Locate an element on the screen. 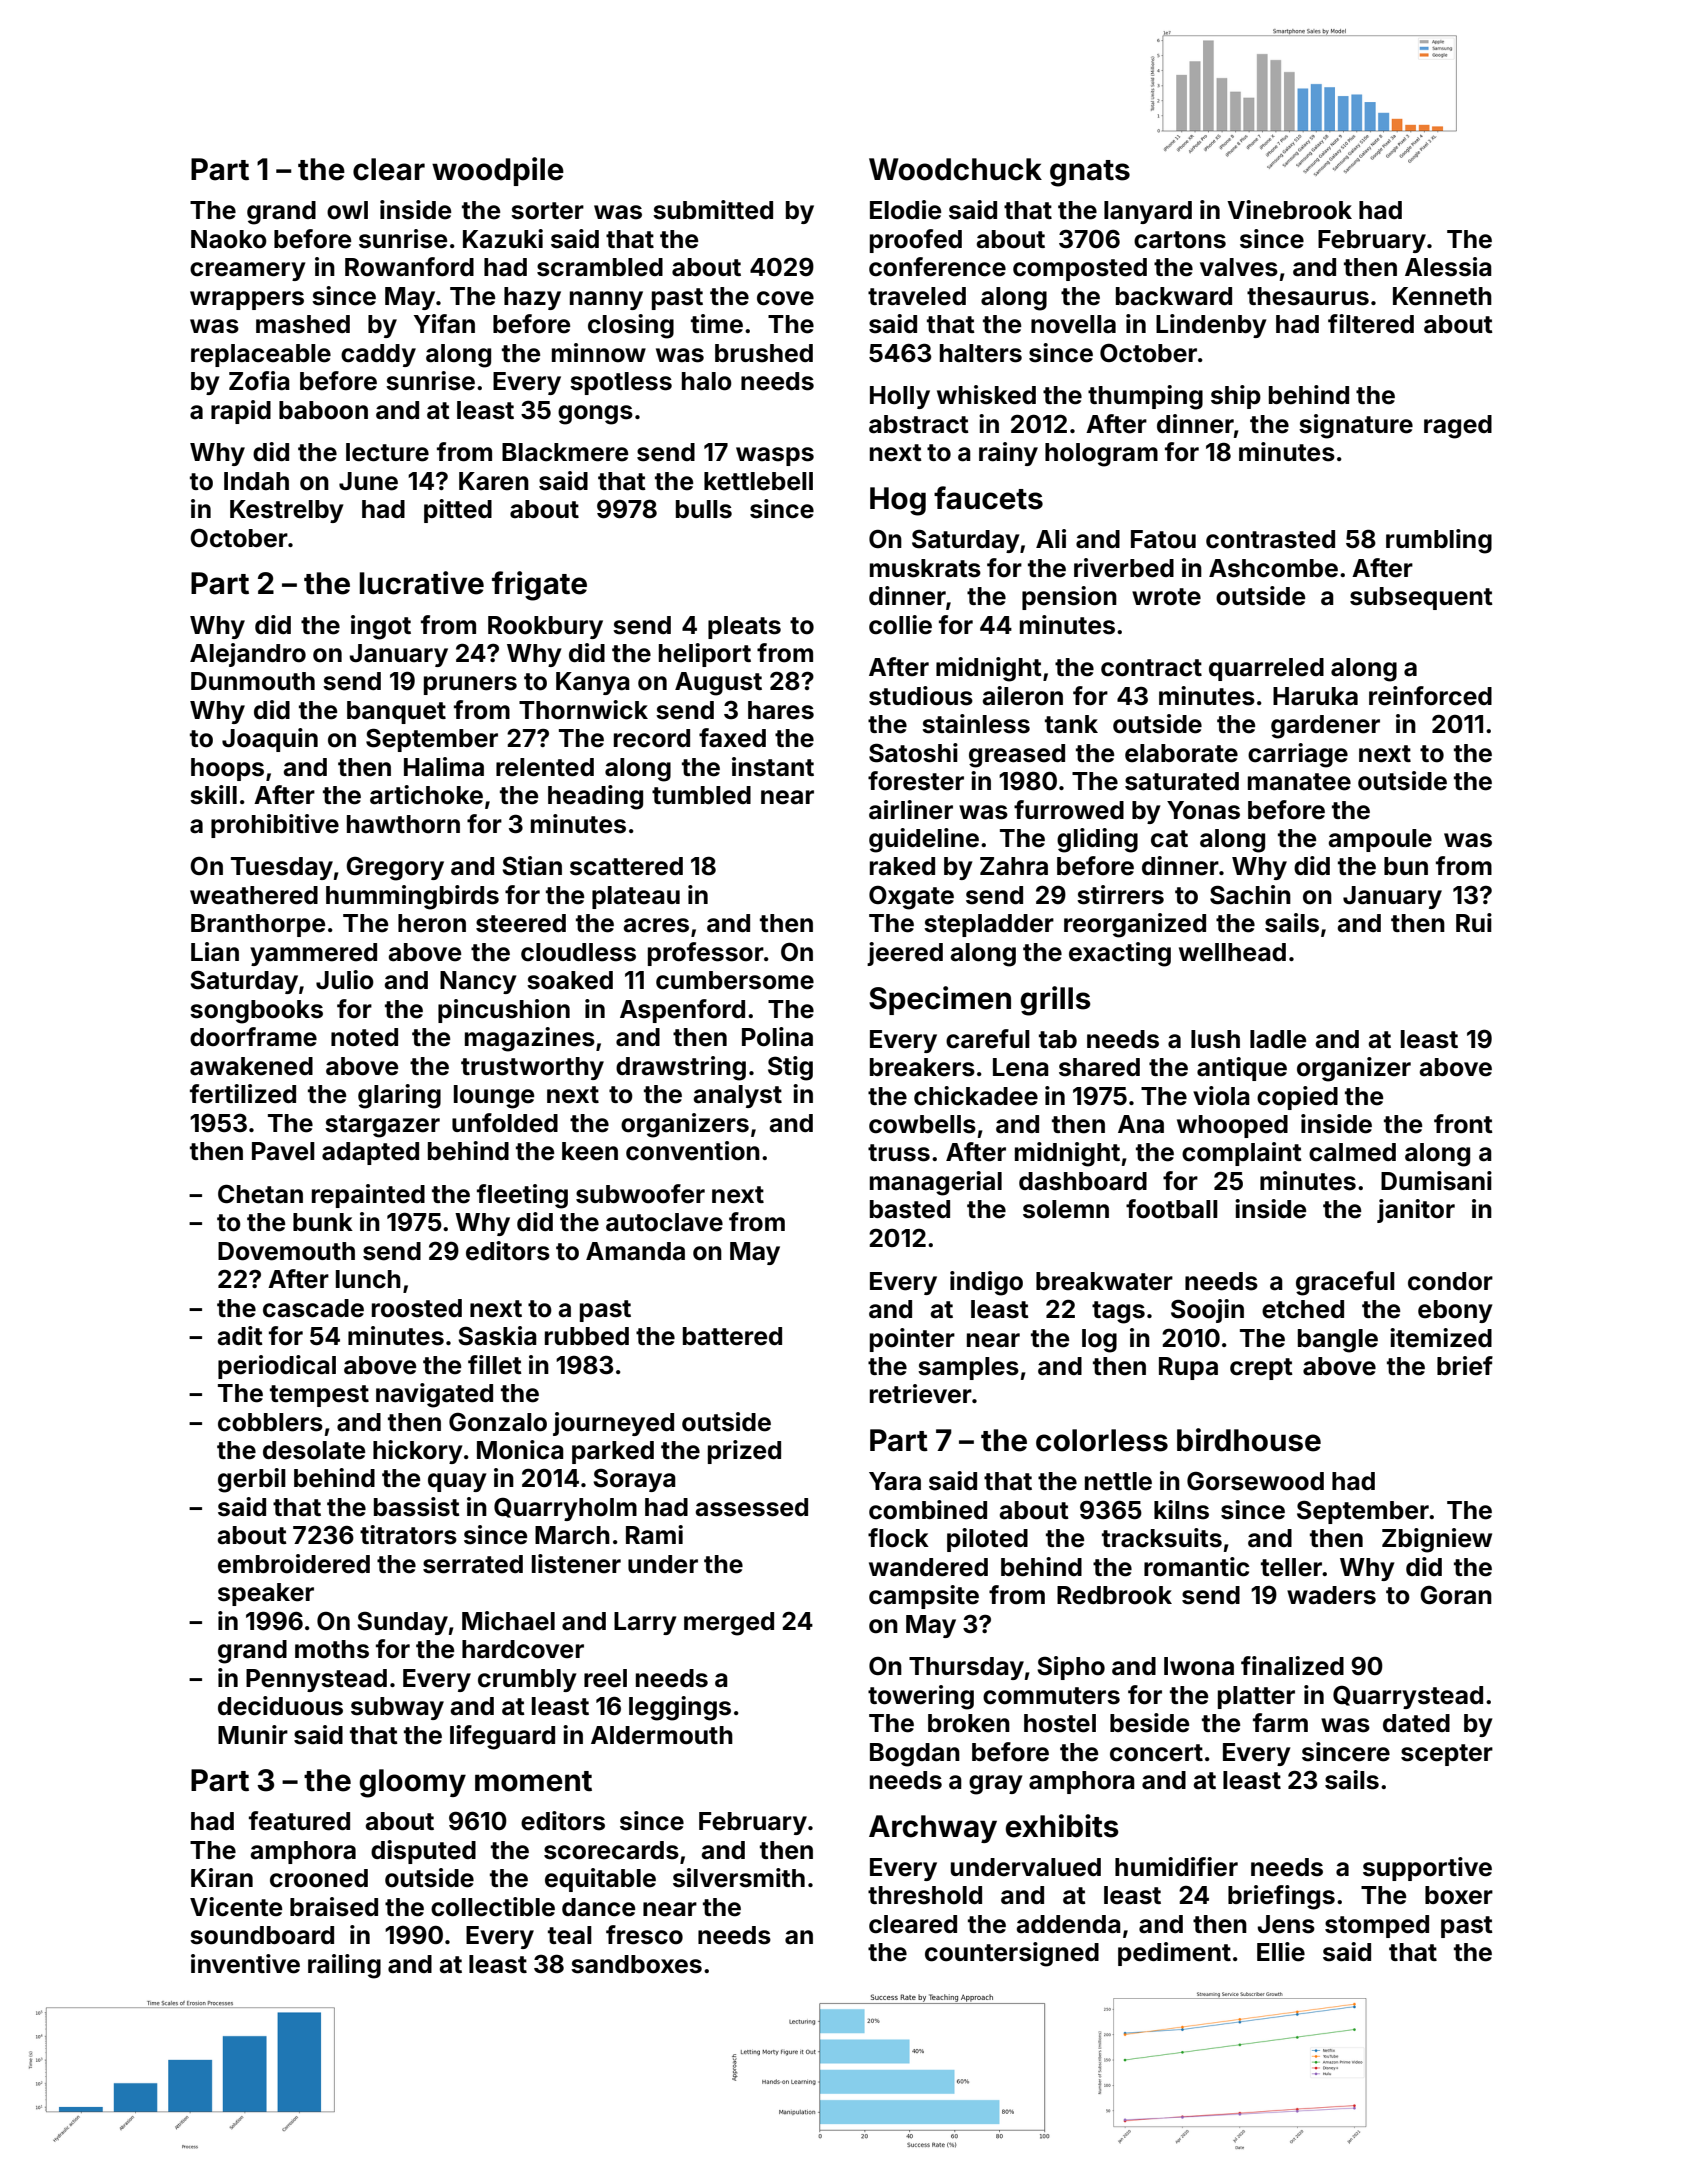 The width and height of the screenshot is (1683, 2178). sandboxes is located at coordinates (636, 1964).
